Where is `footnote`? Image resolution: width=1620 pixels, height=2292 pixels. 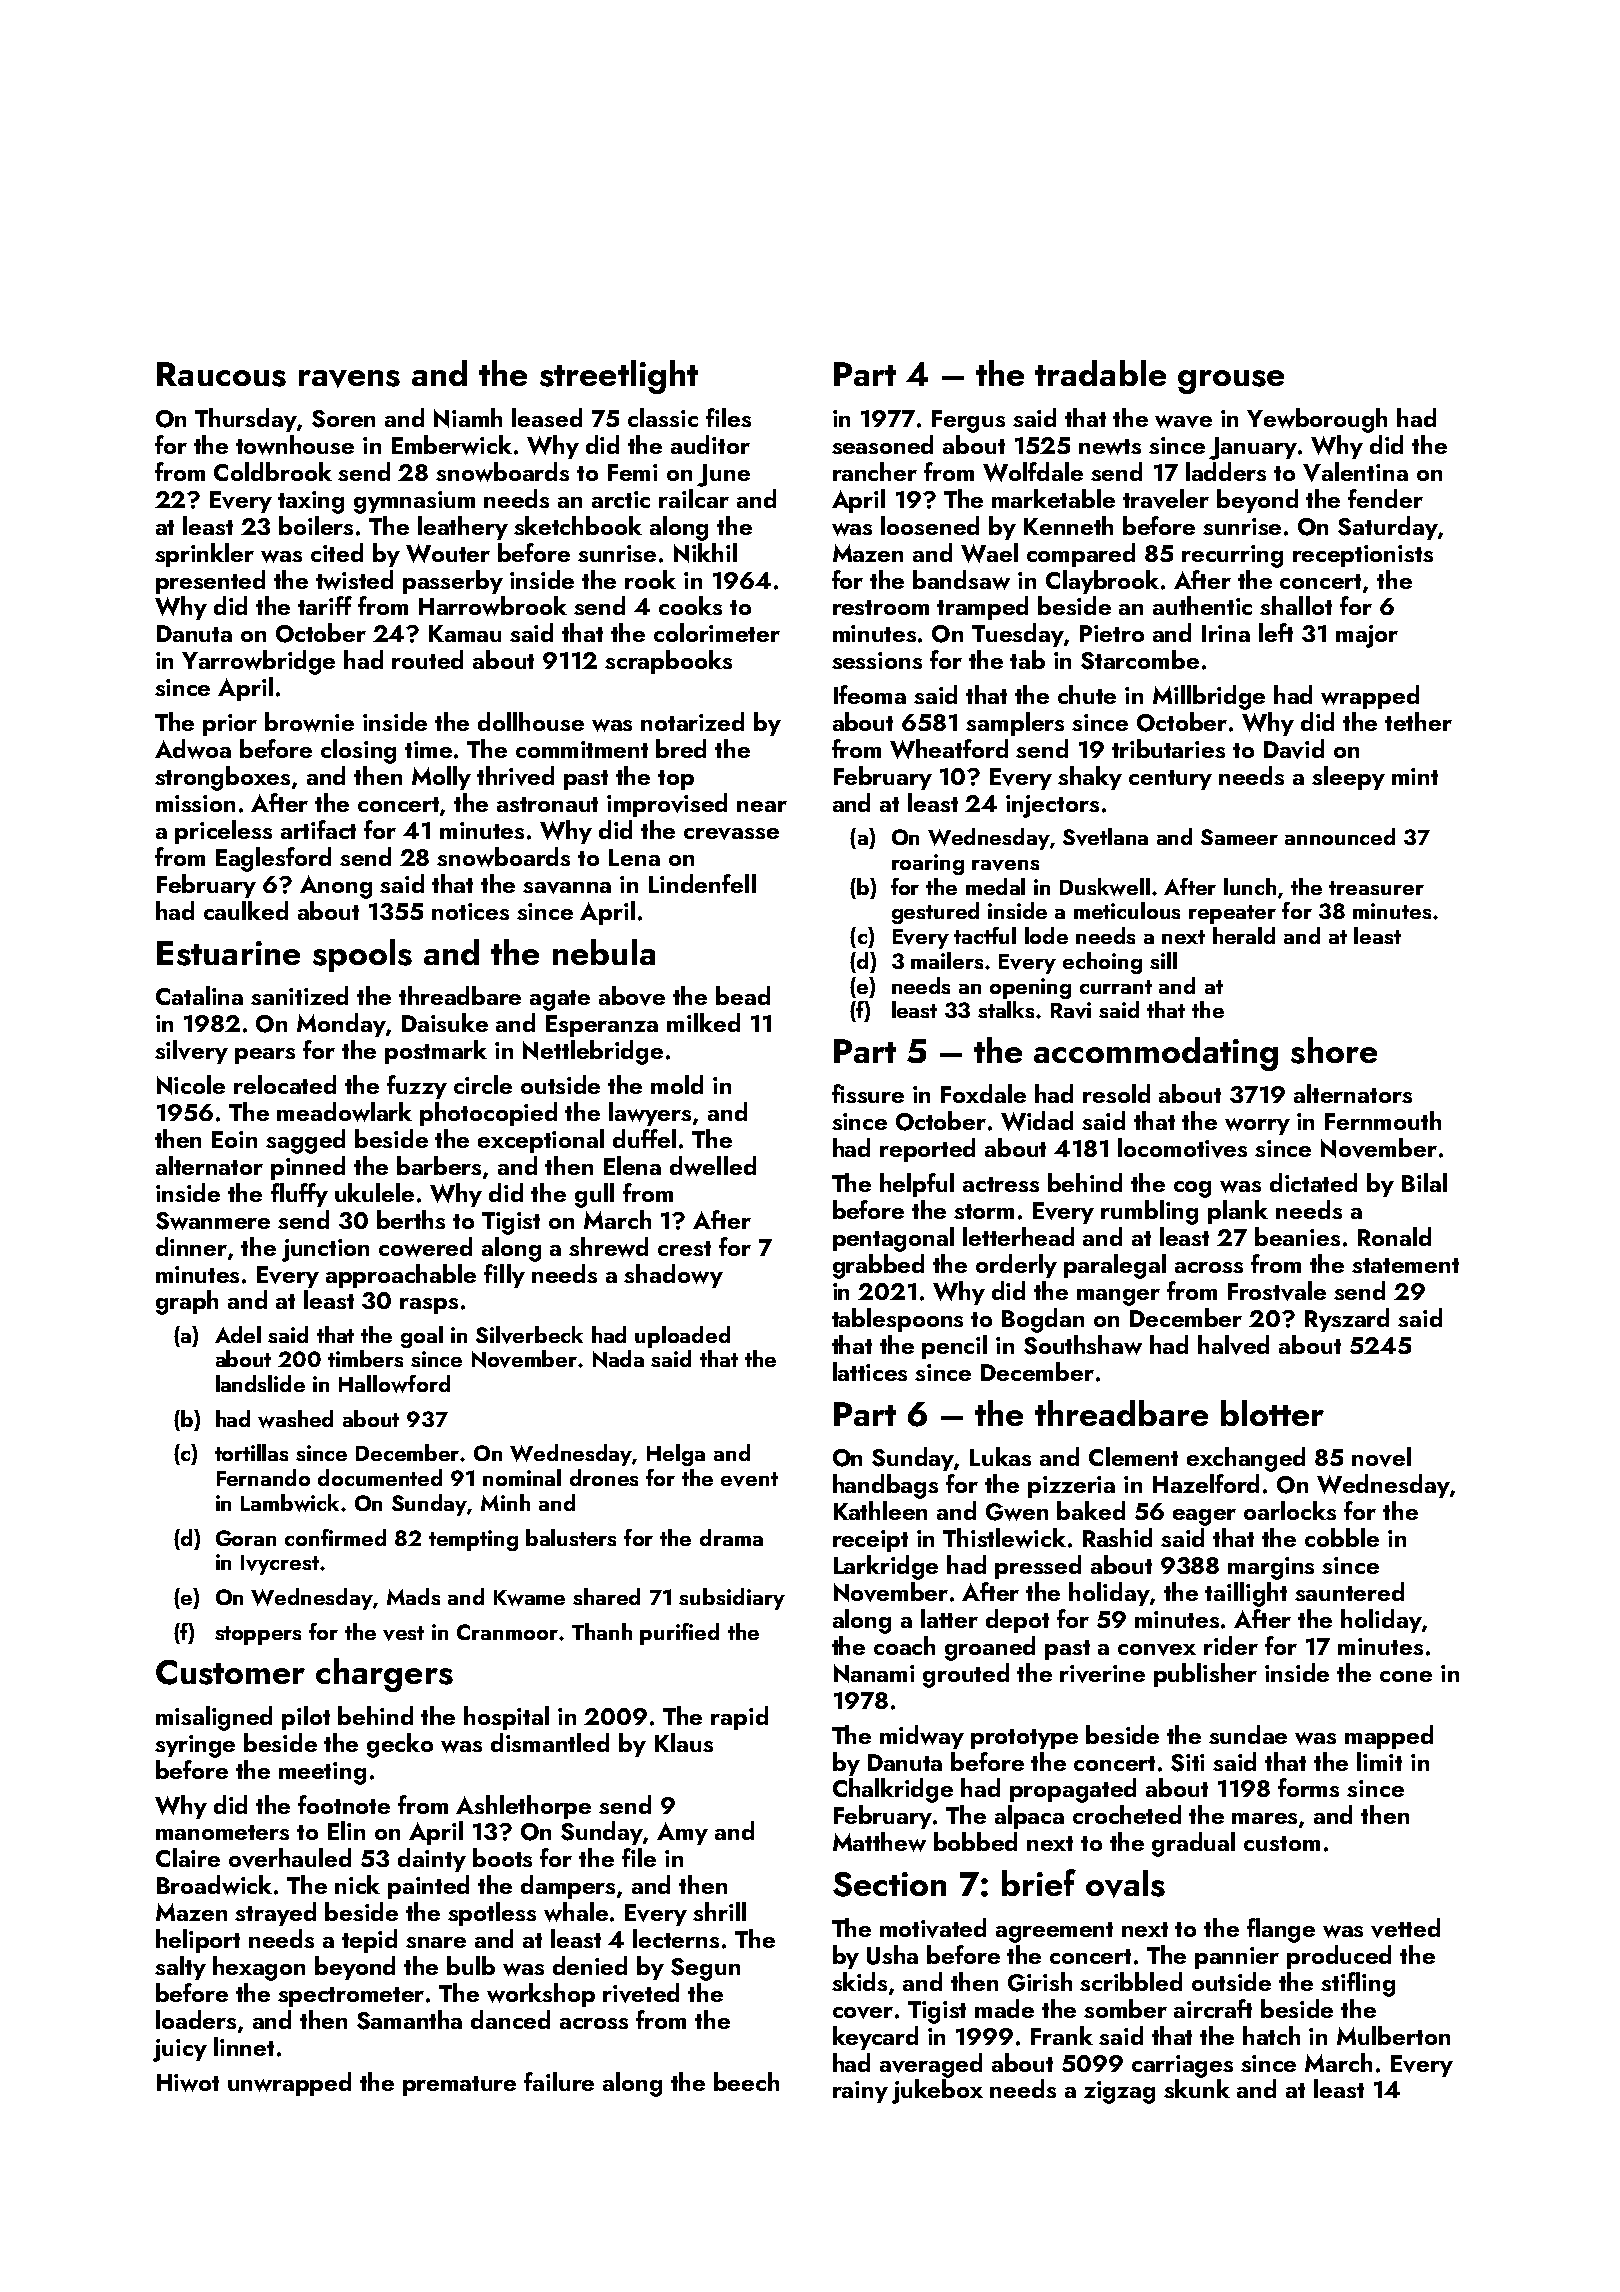
footnote is located at coordinates (344, 1804).
